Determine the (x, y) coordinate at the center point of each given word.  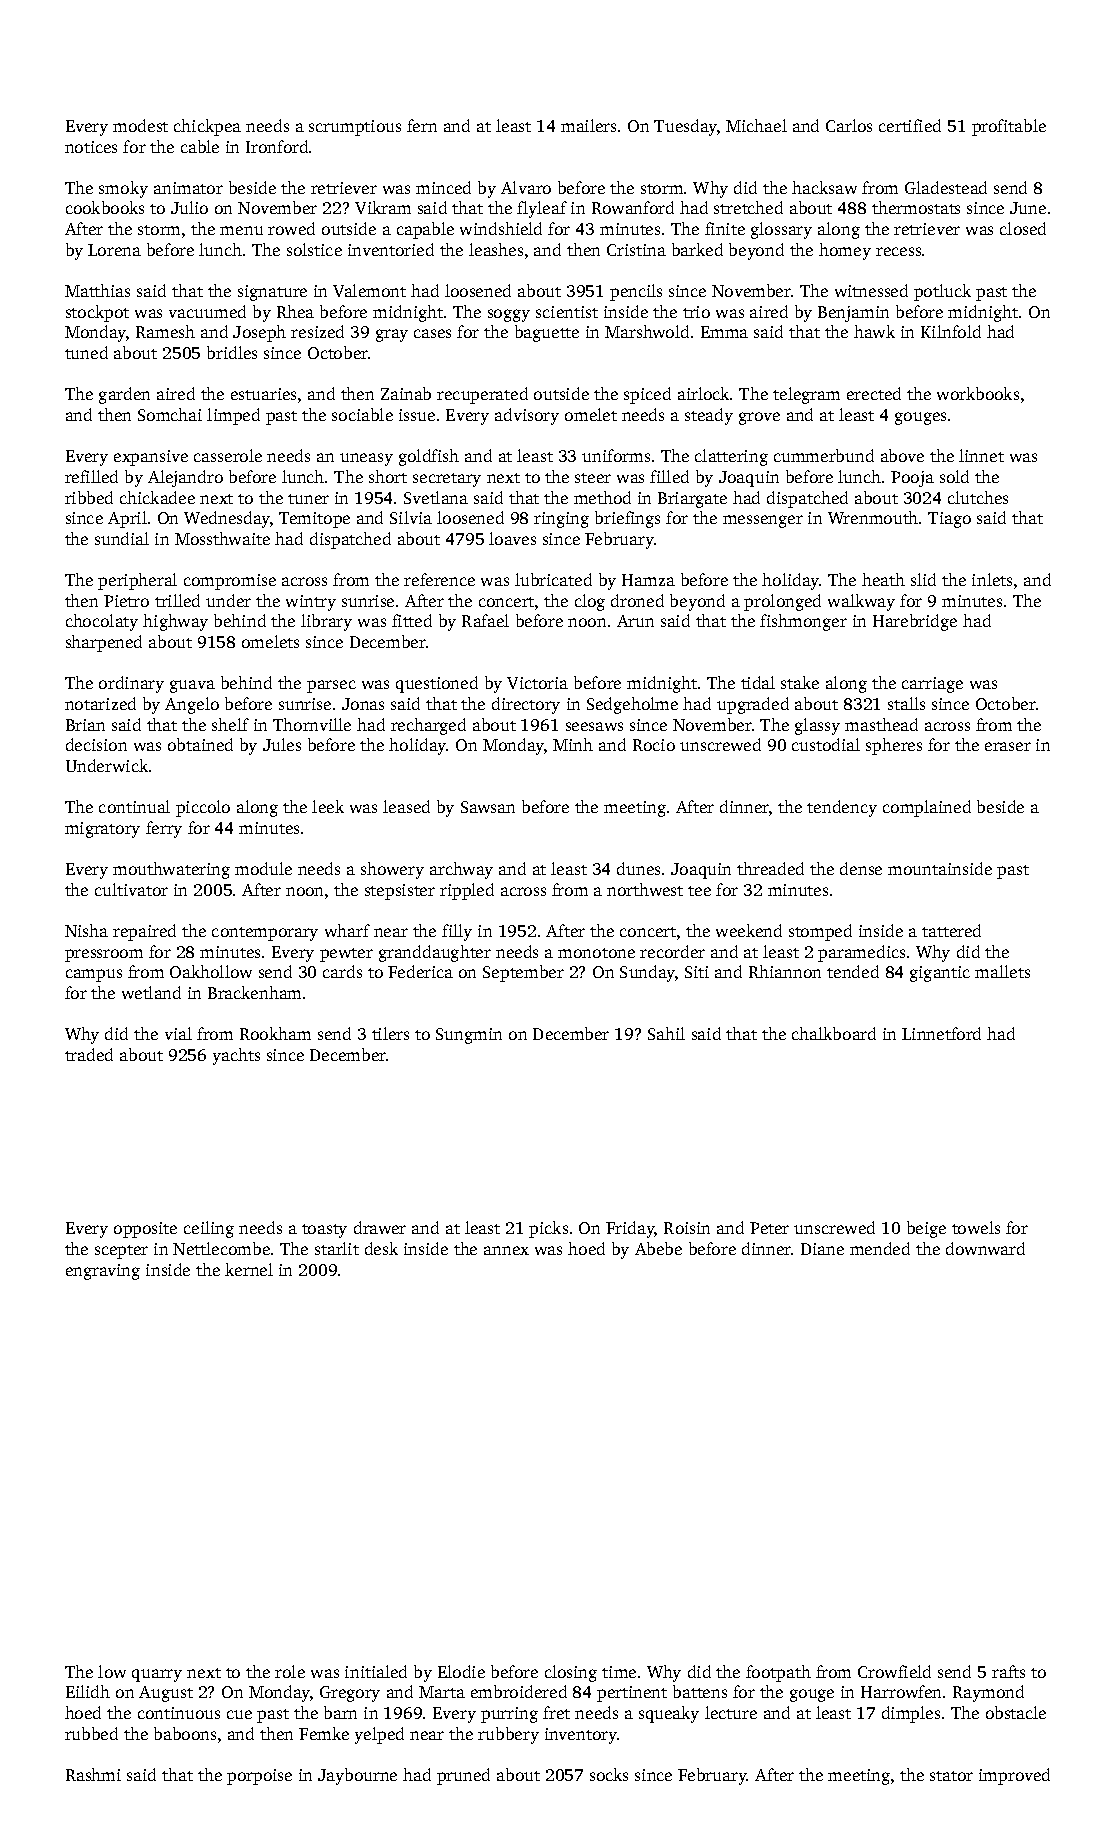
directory (526, 705)
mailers (588, 125)
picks (548, 1229)
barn (340, 1712)
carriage (932, 685)
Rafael (485, 620)
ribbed (89, 497)
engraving (103, 1272)
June (1028, 208)
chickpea (207, 127)
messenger (763, 521)
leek (328, 806)
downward (985, 1248)
